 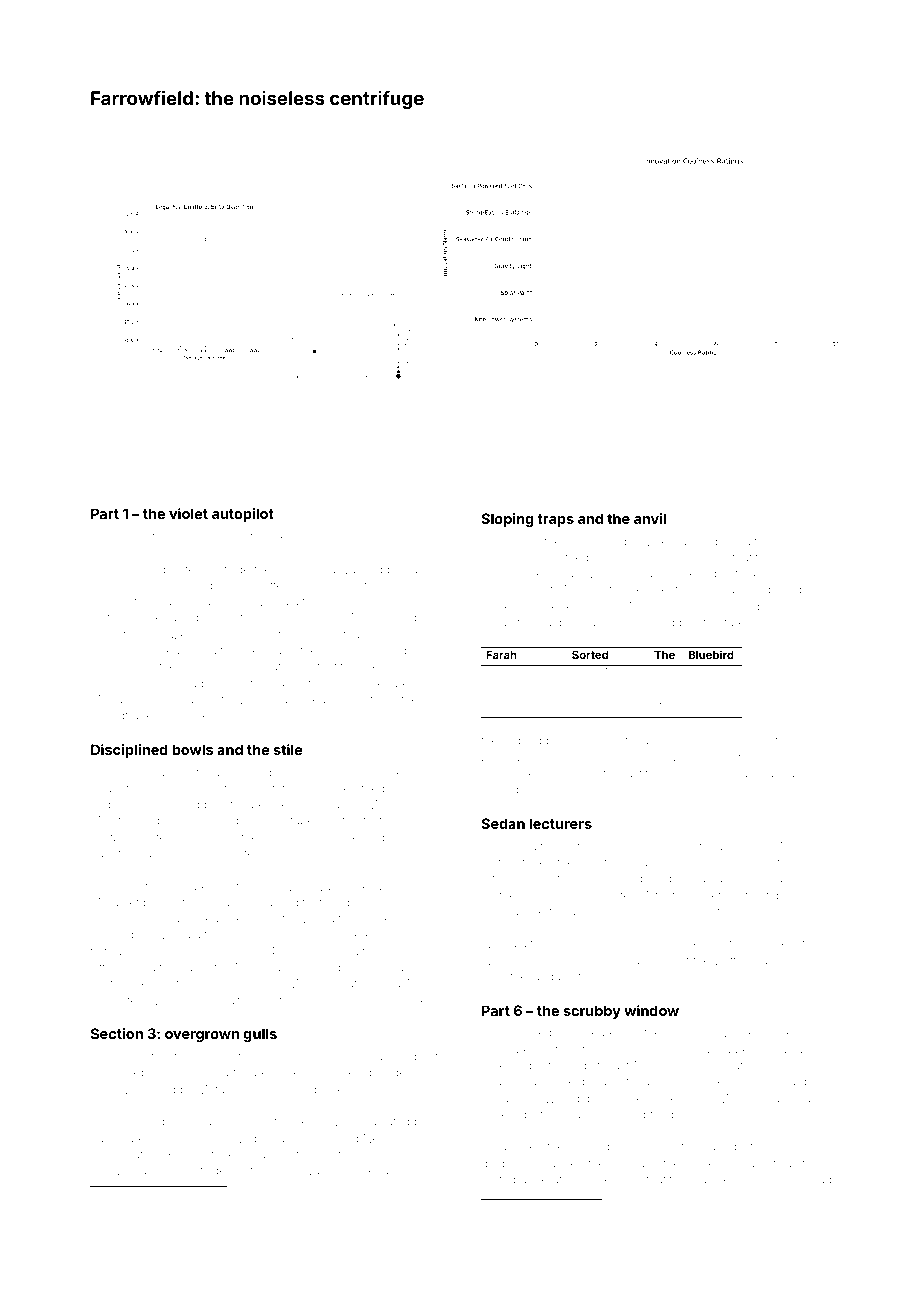 What do you see at coordinates (106, 788) in the screenshot?
I see `under` at bounding box center [106, 788].
